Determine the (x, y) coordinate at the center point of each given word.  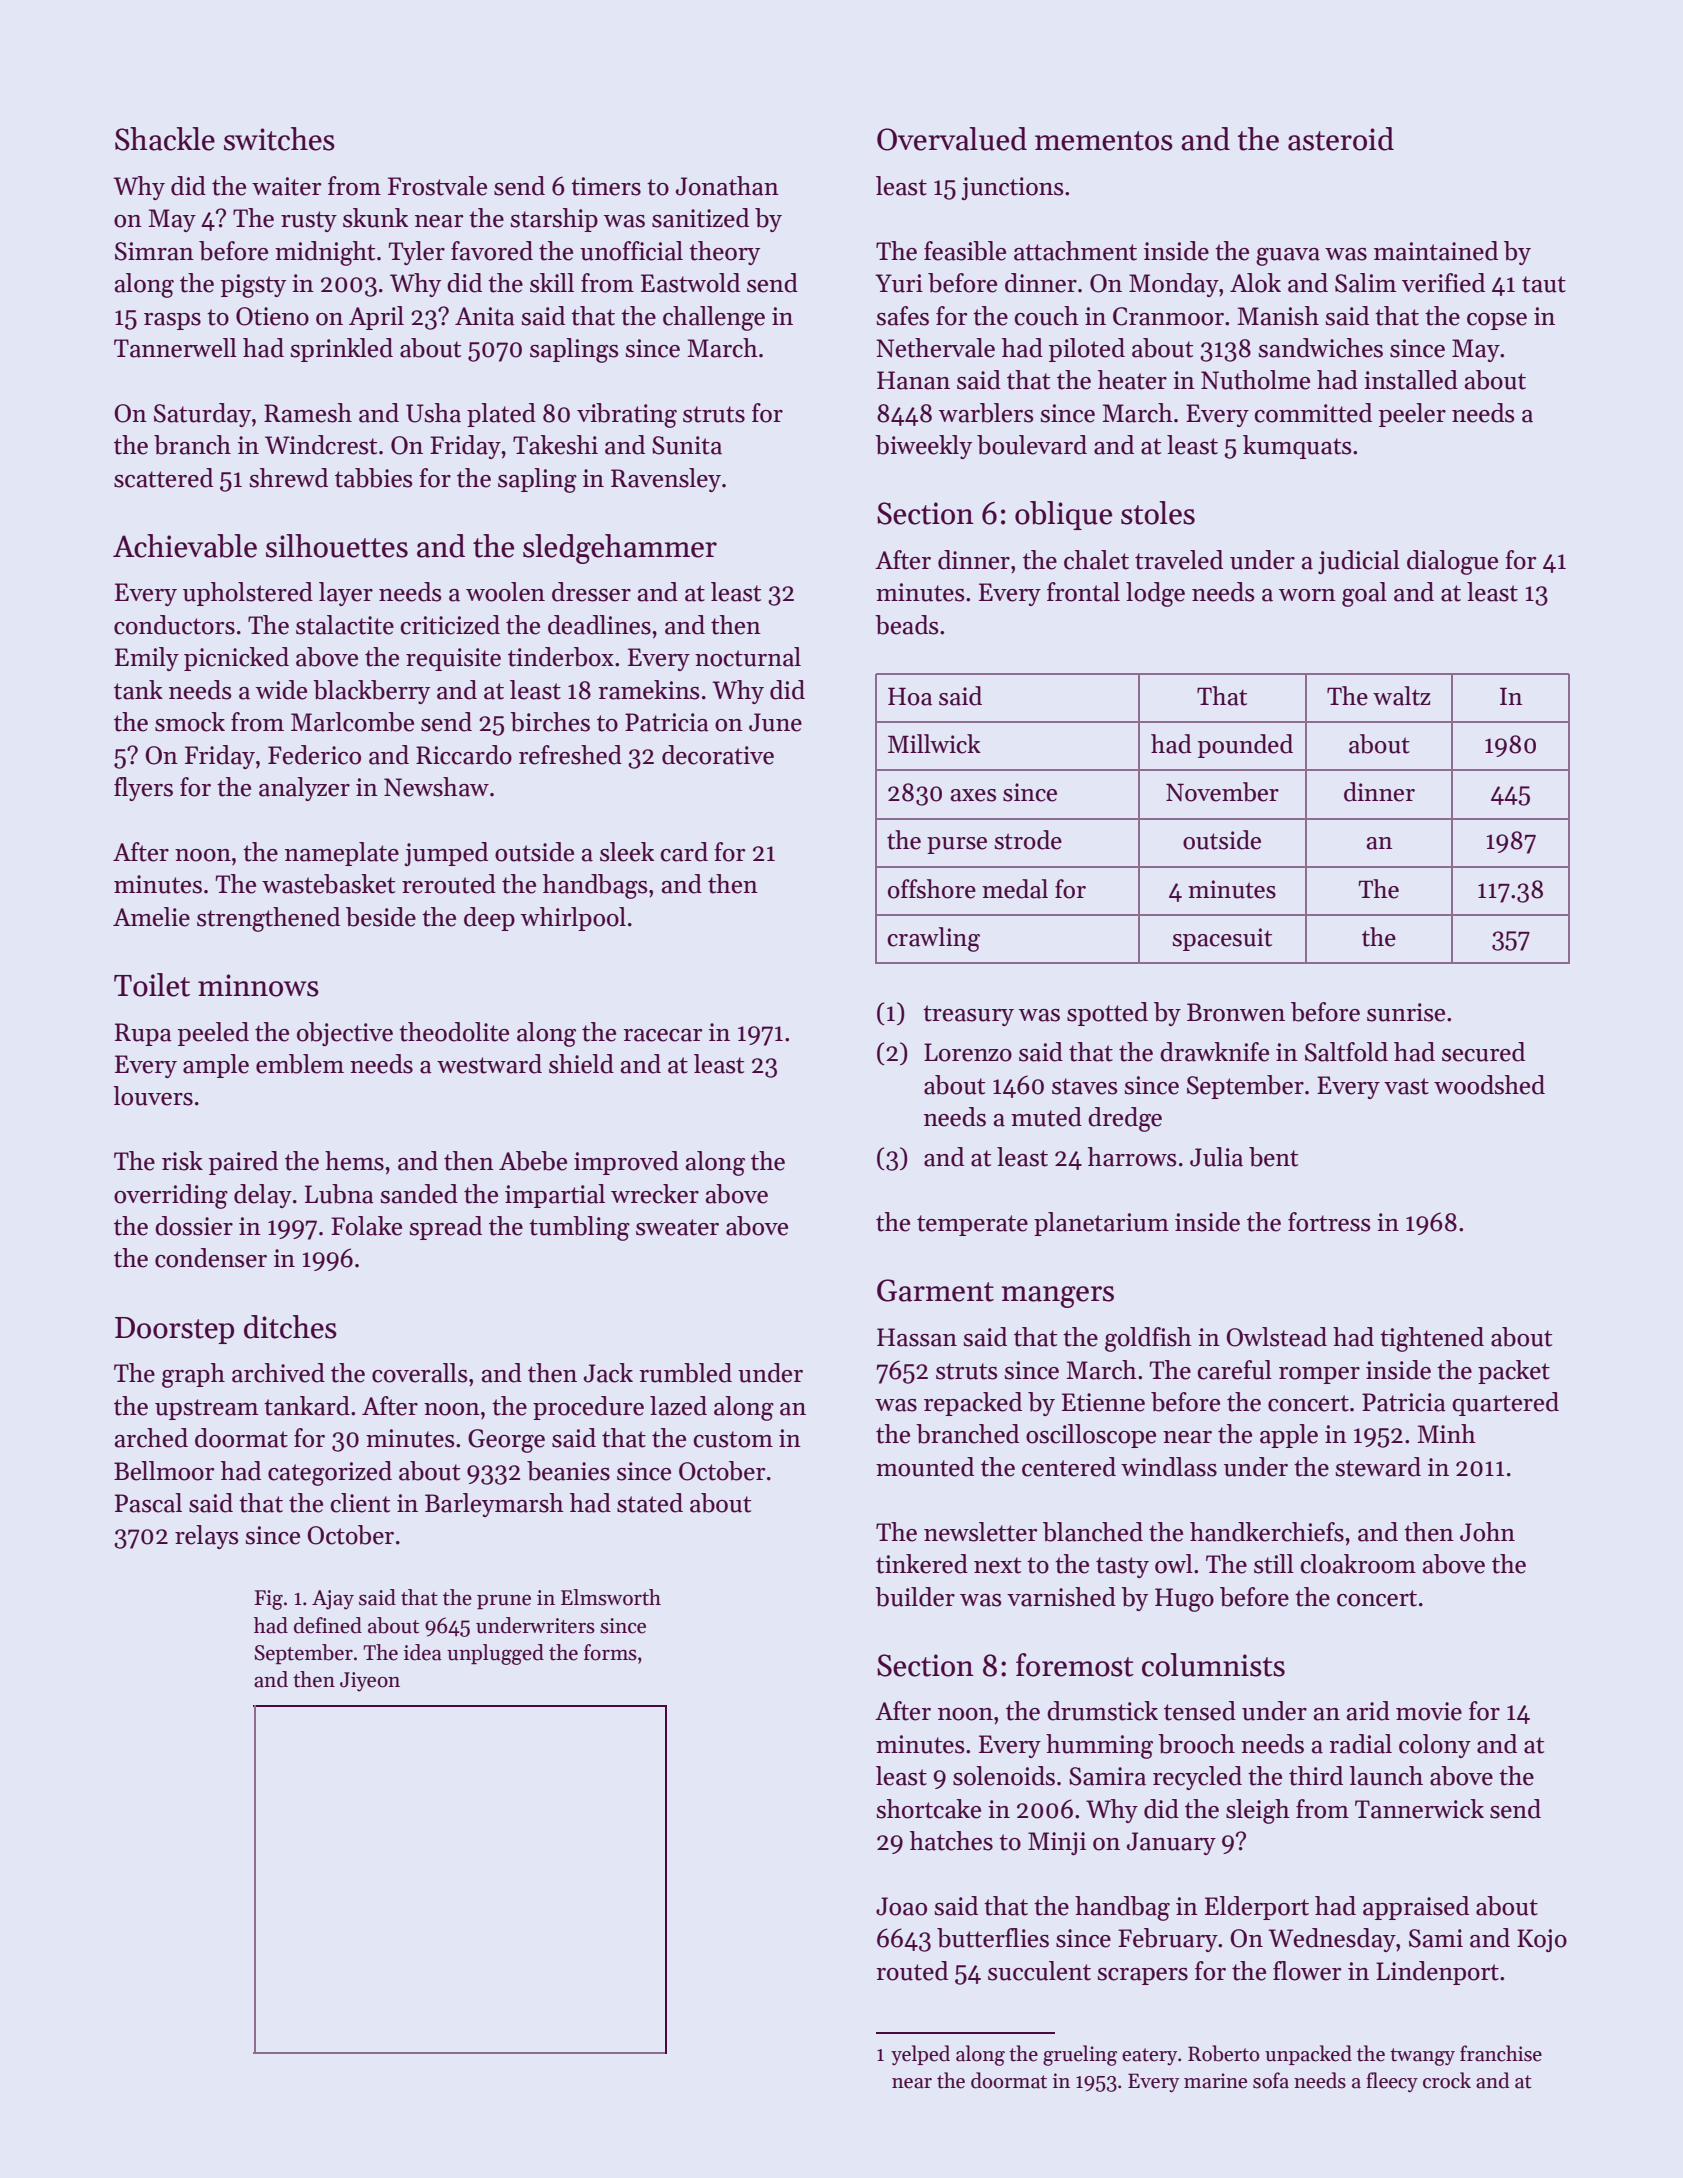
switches (279, 139)
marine (1215, 2081)
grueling (1080, 2055)
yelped (920, 2055)
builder (915, 1597)
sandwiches (1320, 348)
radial (1360, 1744)
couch (1046, 316)
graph (193, 1375)
